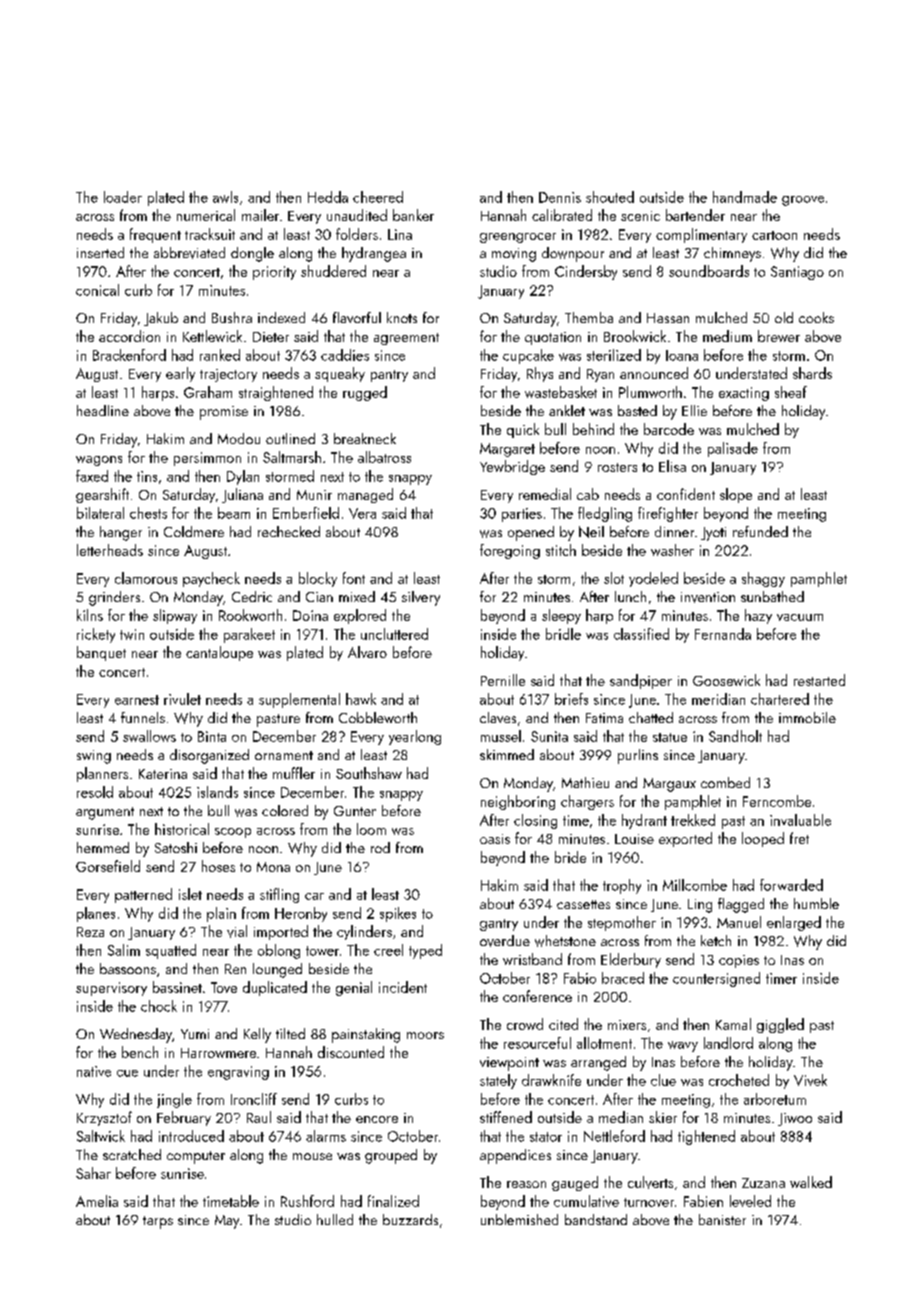 The height and width of the image is (1308, 924). What do you see at coordinates (510, 551) in the image?
I see `foregoing` at bounding box center [510, 551].
